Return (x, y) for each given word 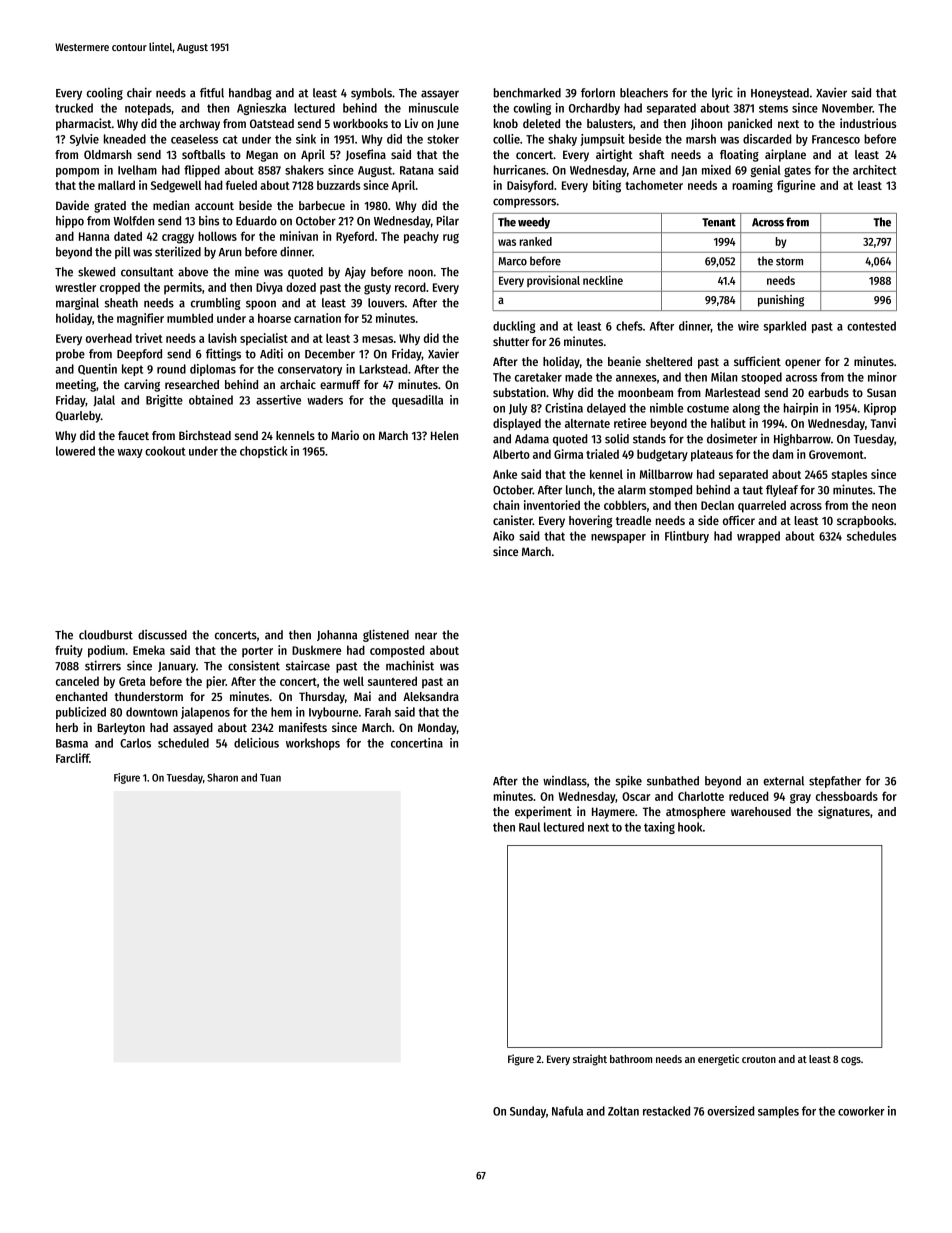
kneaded (125, 139)
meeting (76, 385)
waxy (130, 453)
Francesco (836, 139)
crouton (759, 1059)
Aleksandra (431, 696)
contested (871, 326)
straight (590, 1060)
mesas (377, 339)
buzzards (338, 185)
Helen (444, 435)
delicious (256, 743)
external (783, 781)
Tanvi (883, 423)
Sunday (528, 1112)
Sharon (222, 777)
